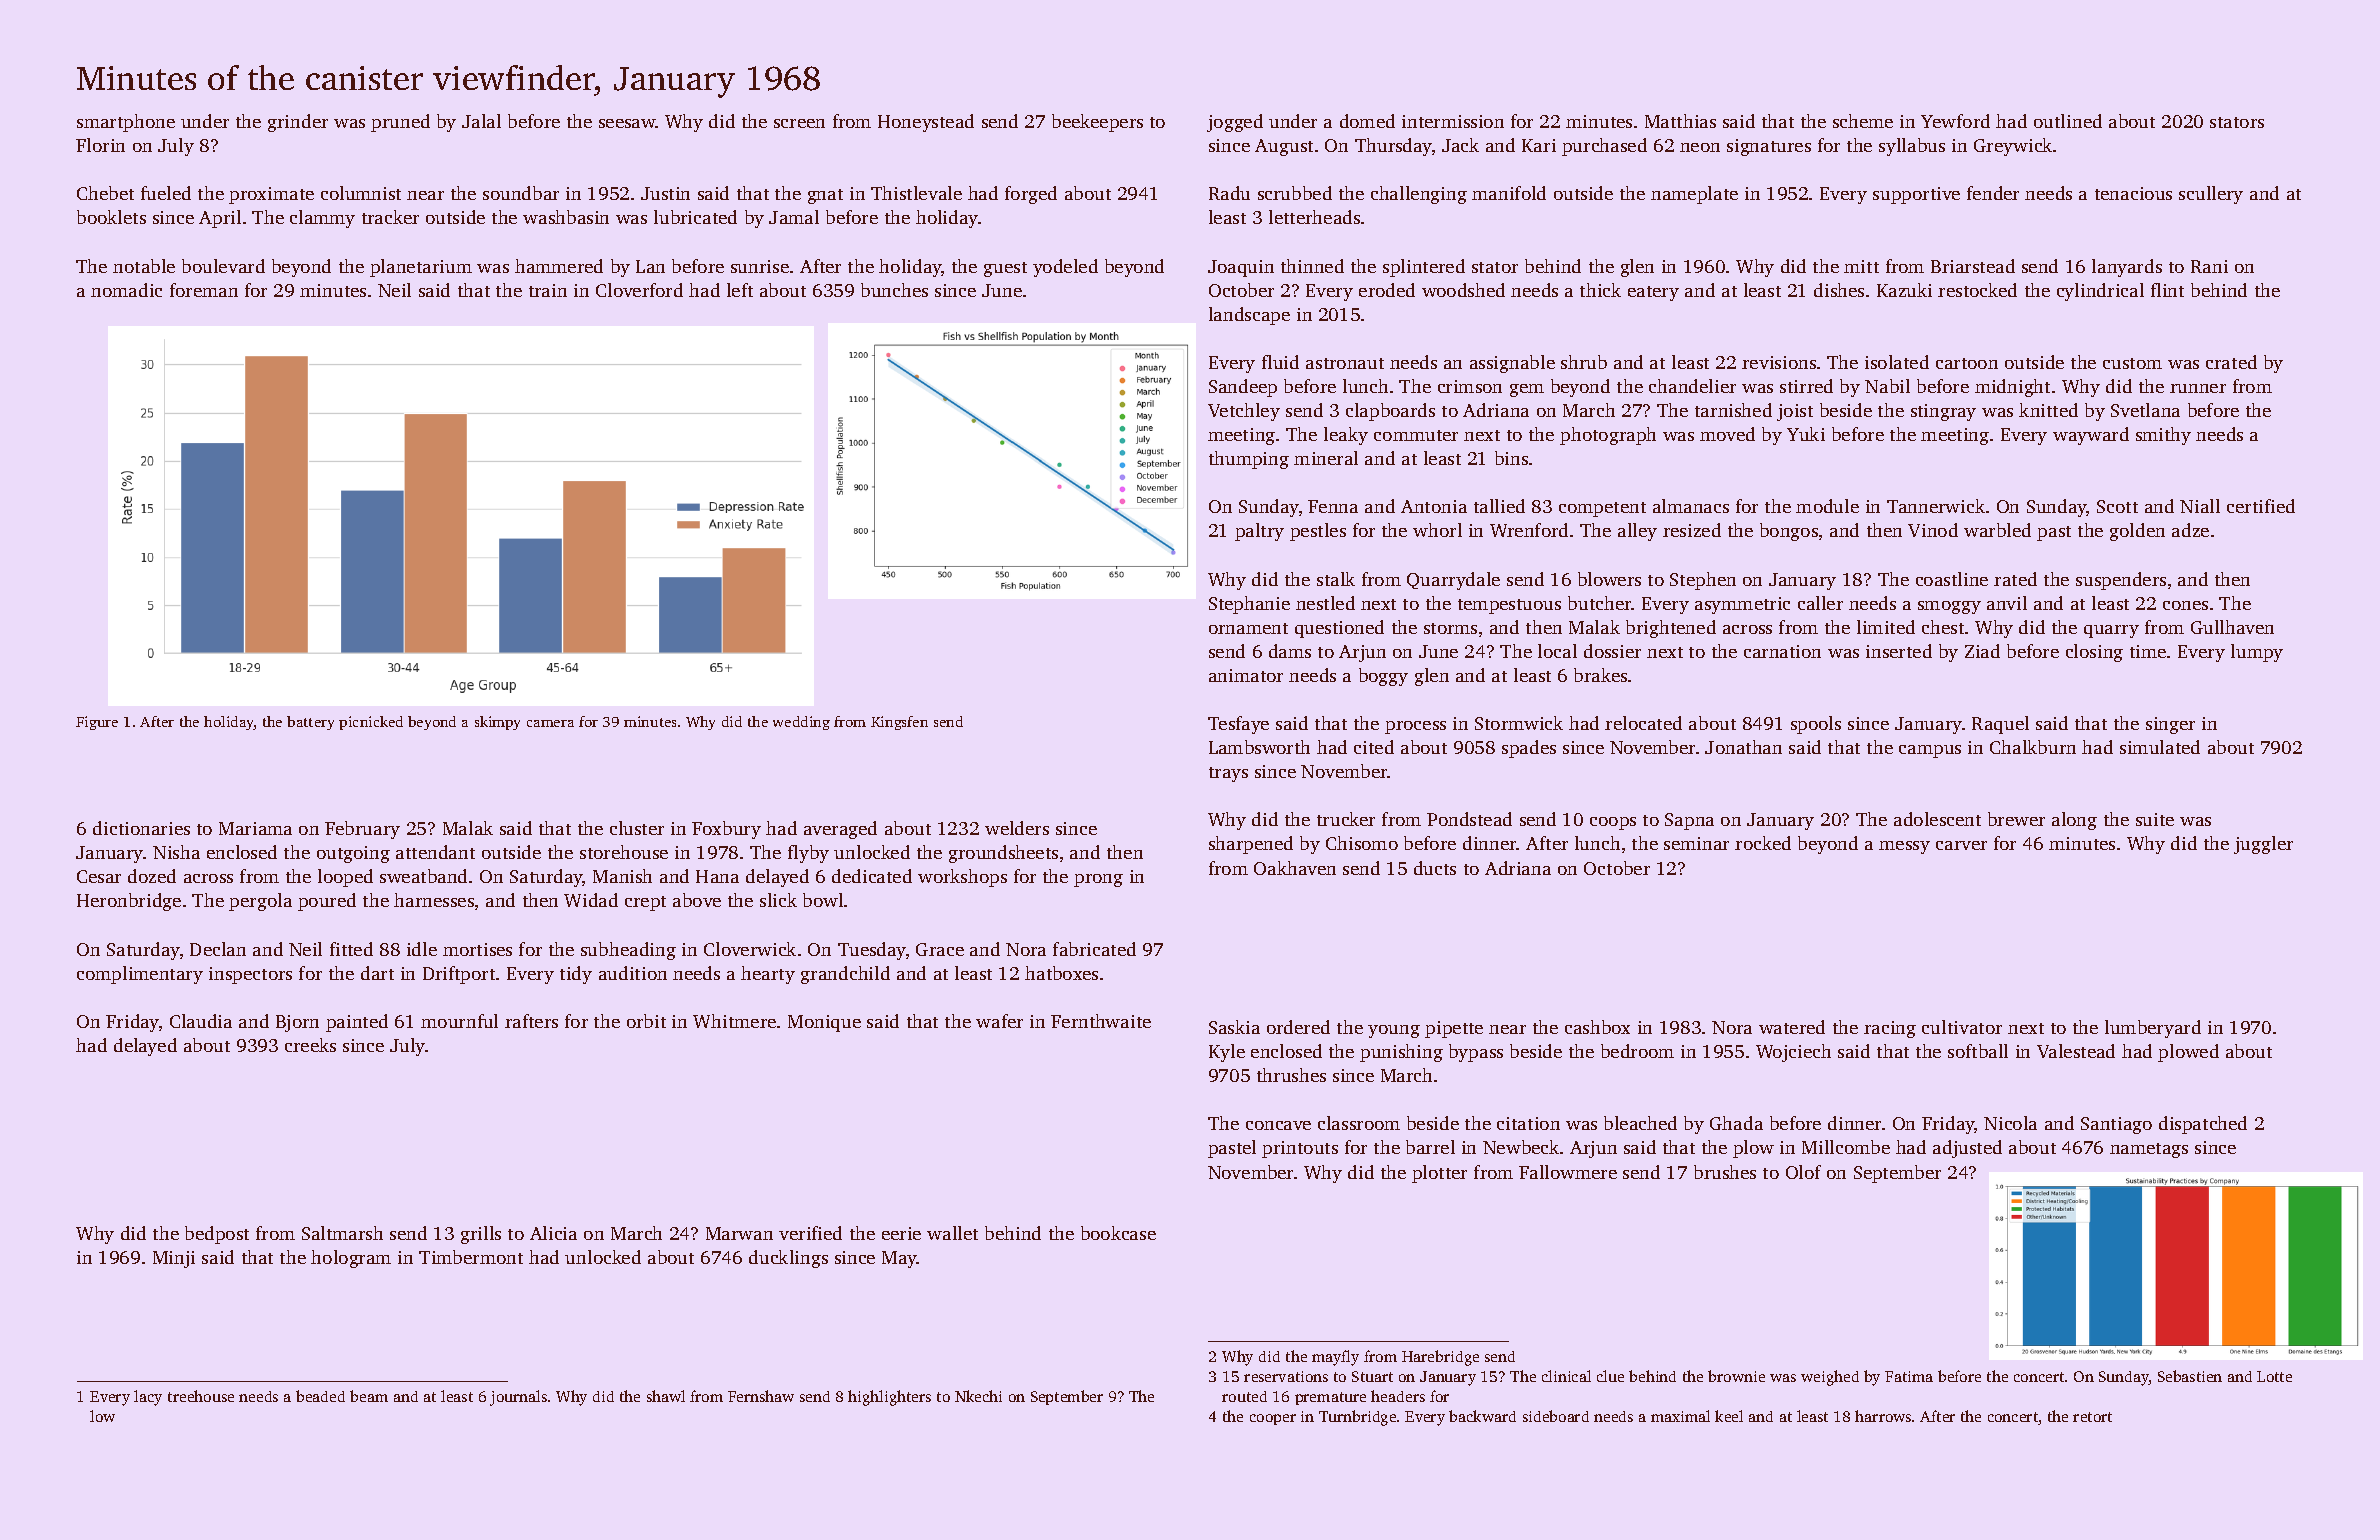 This document has height=1540, width=2380. I want to click on foreman, so click(204, 290).
